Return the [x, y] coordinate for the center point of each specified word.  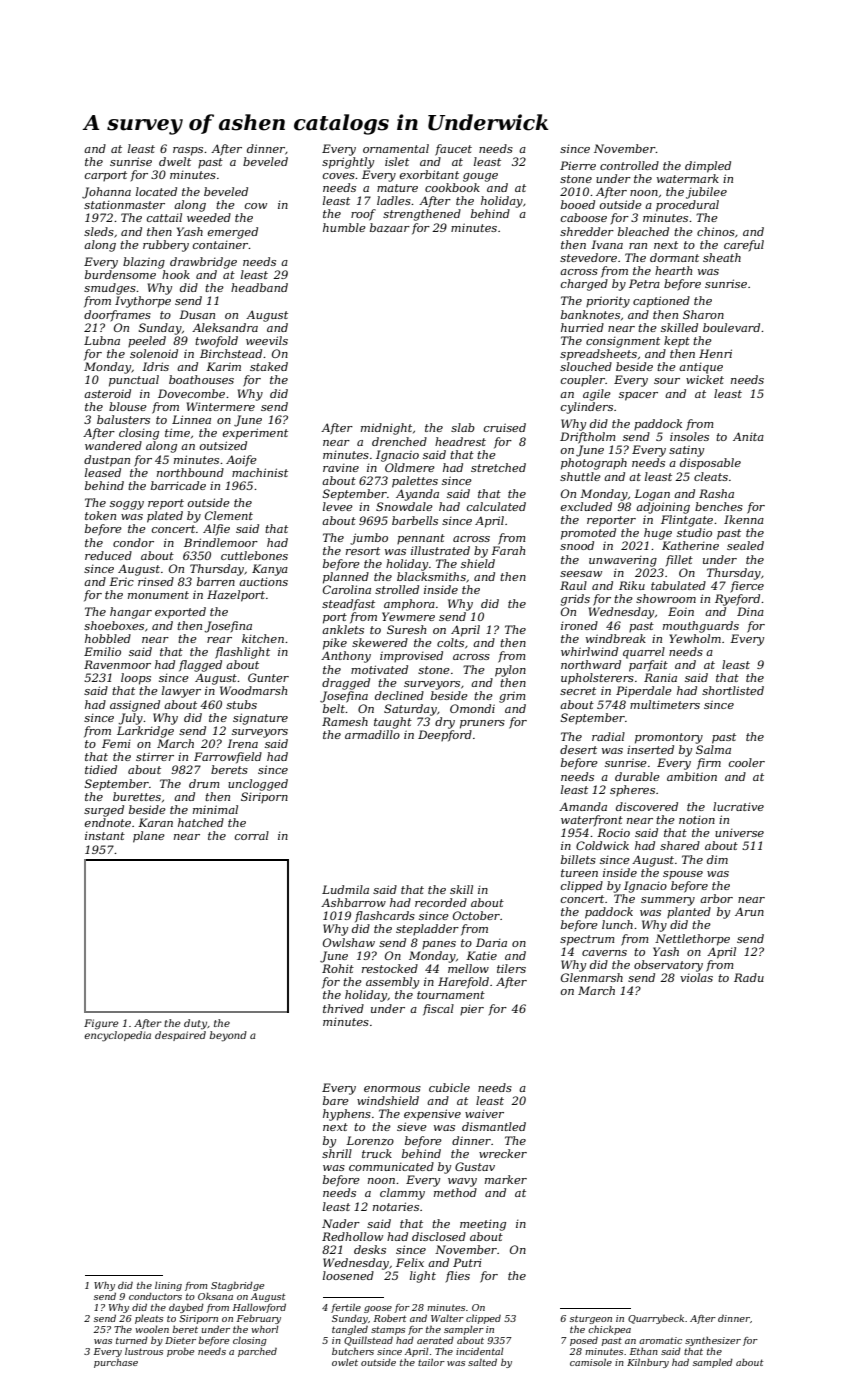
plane [149, 837]
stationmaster [124, 205]
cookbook [452, 187]
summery [668, 901]
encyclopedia [117, 1036]
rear [219, 640]
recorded [441, 902]
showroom [666, 598]
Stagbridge [237, 1286]
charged [584, 285]
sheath [722, 257]
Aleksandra [225, 327]
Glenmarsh [592, 977]
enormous [392, 1089]
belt [334, 708]
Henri [715, 353]
